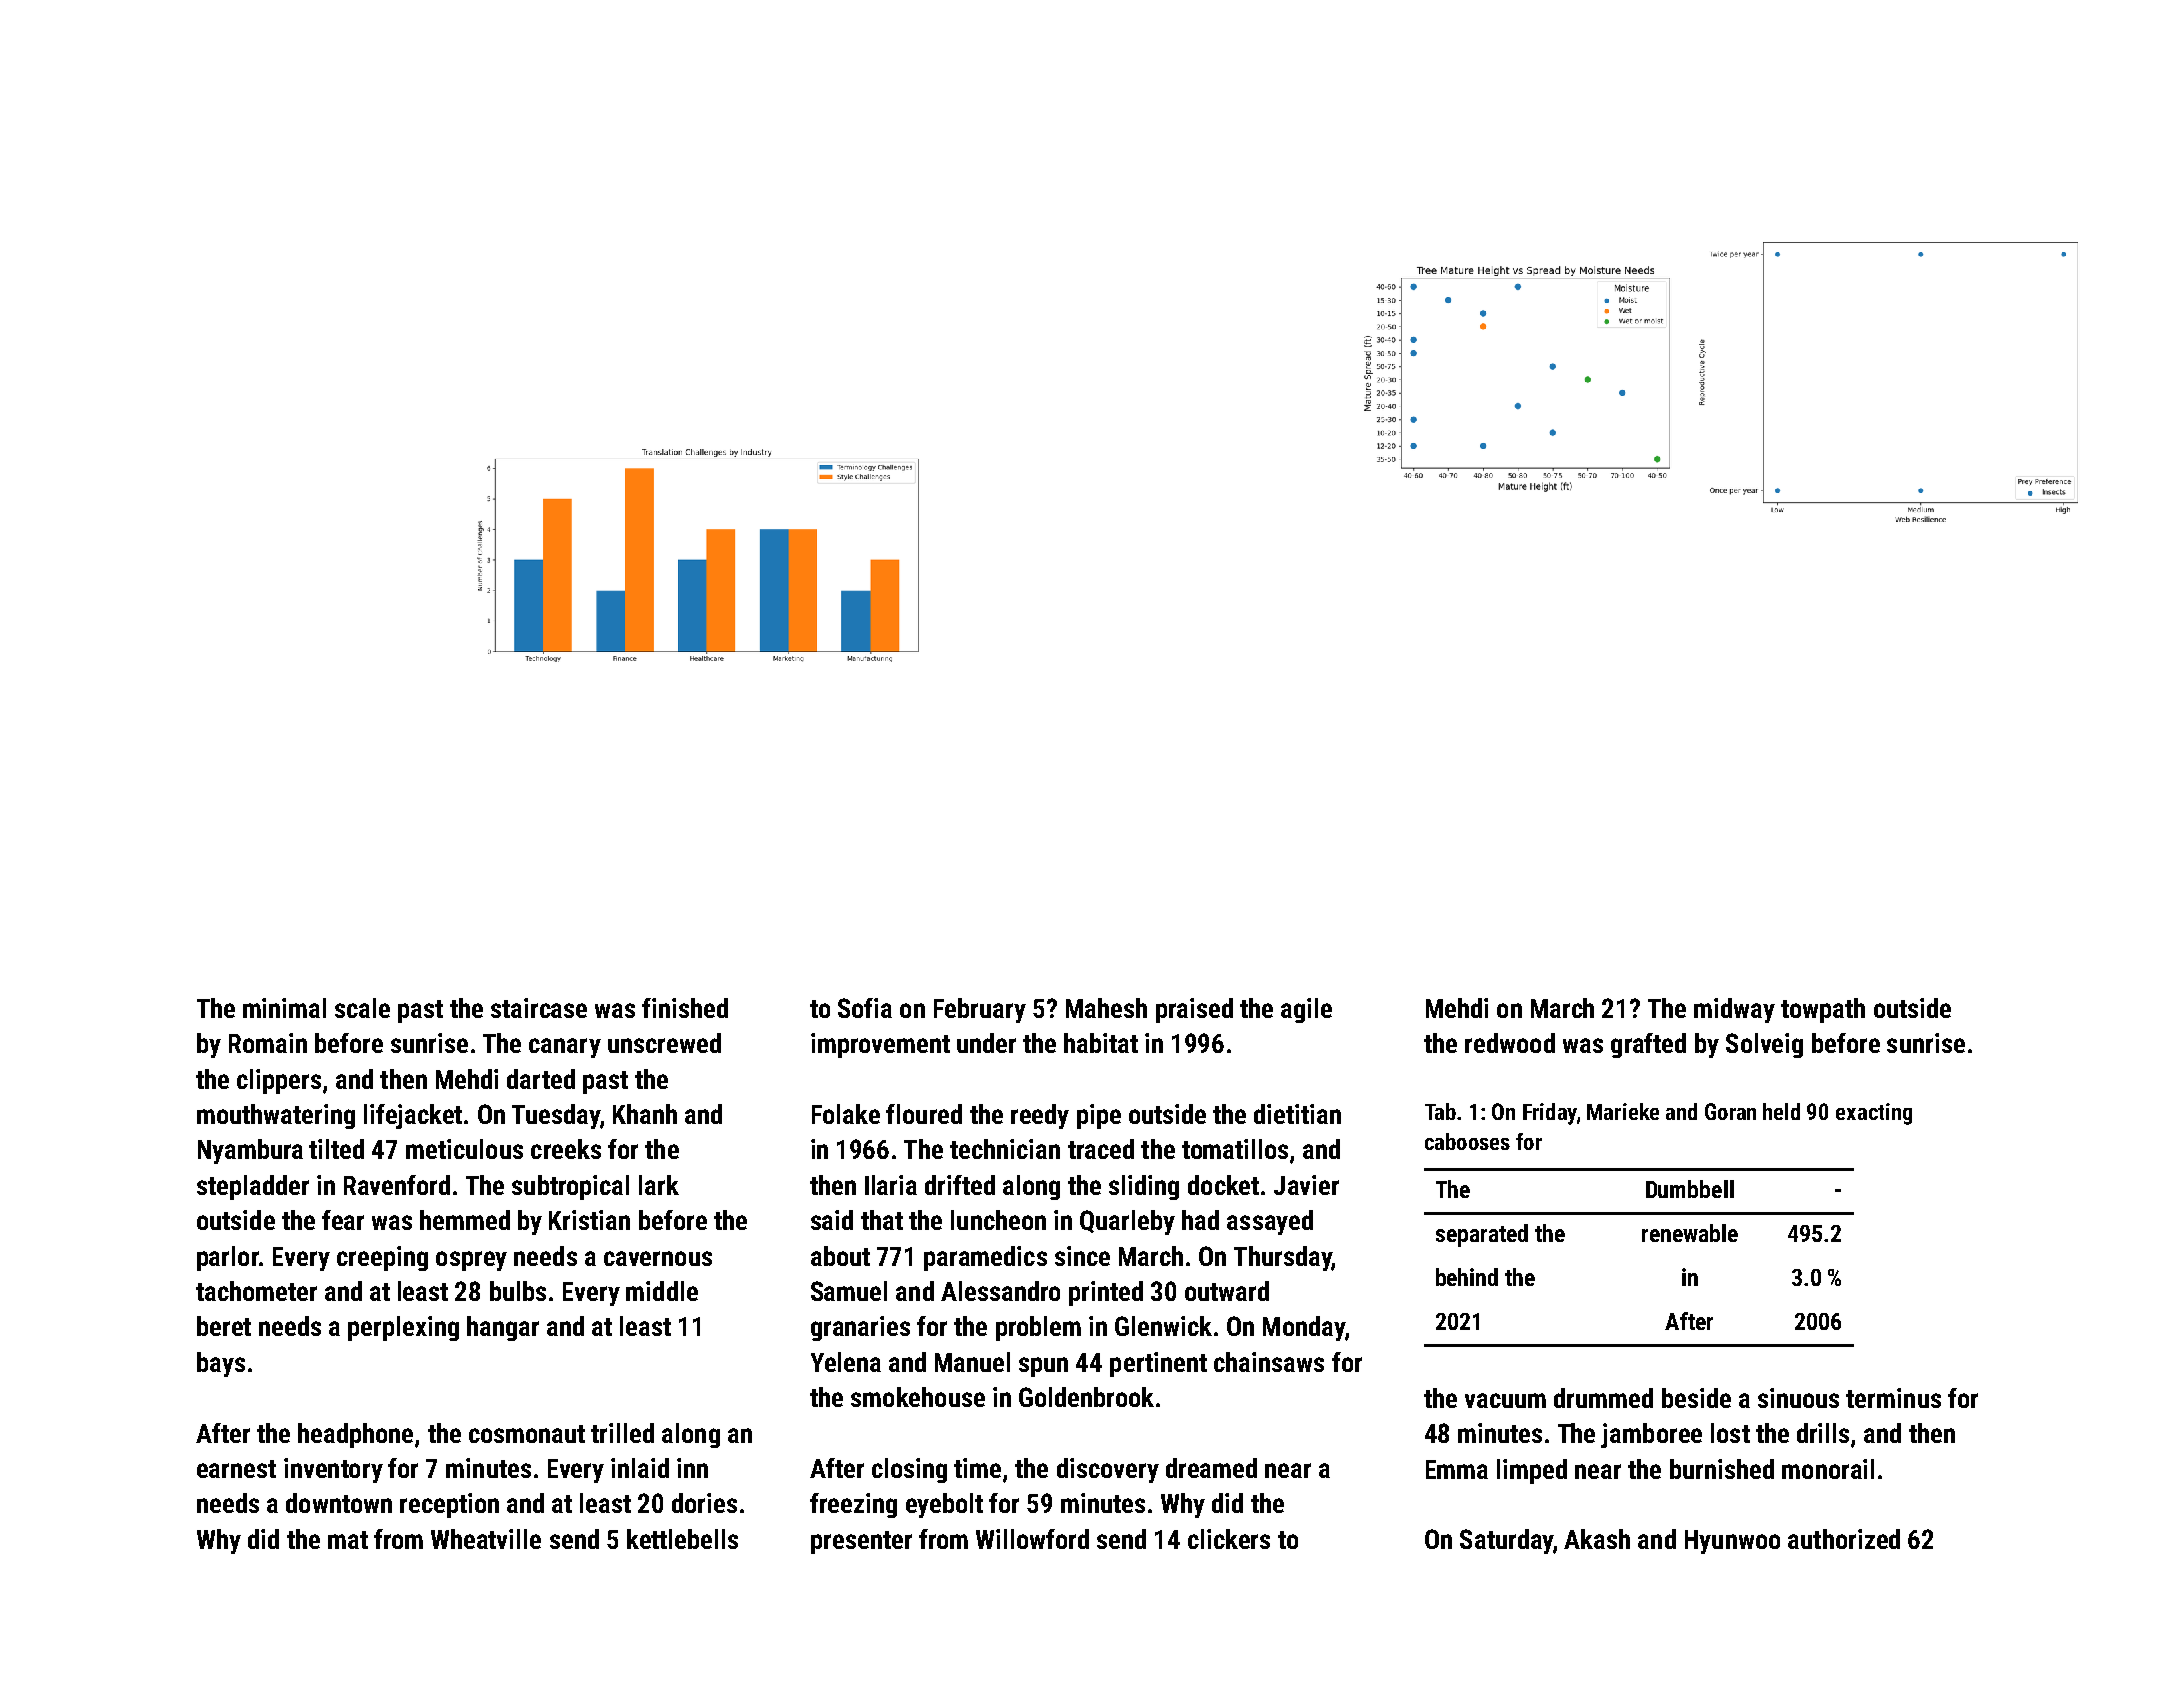  I want to click on reedy, so click(1040, 1116).
